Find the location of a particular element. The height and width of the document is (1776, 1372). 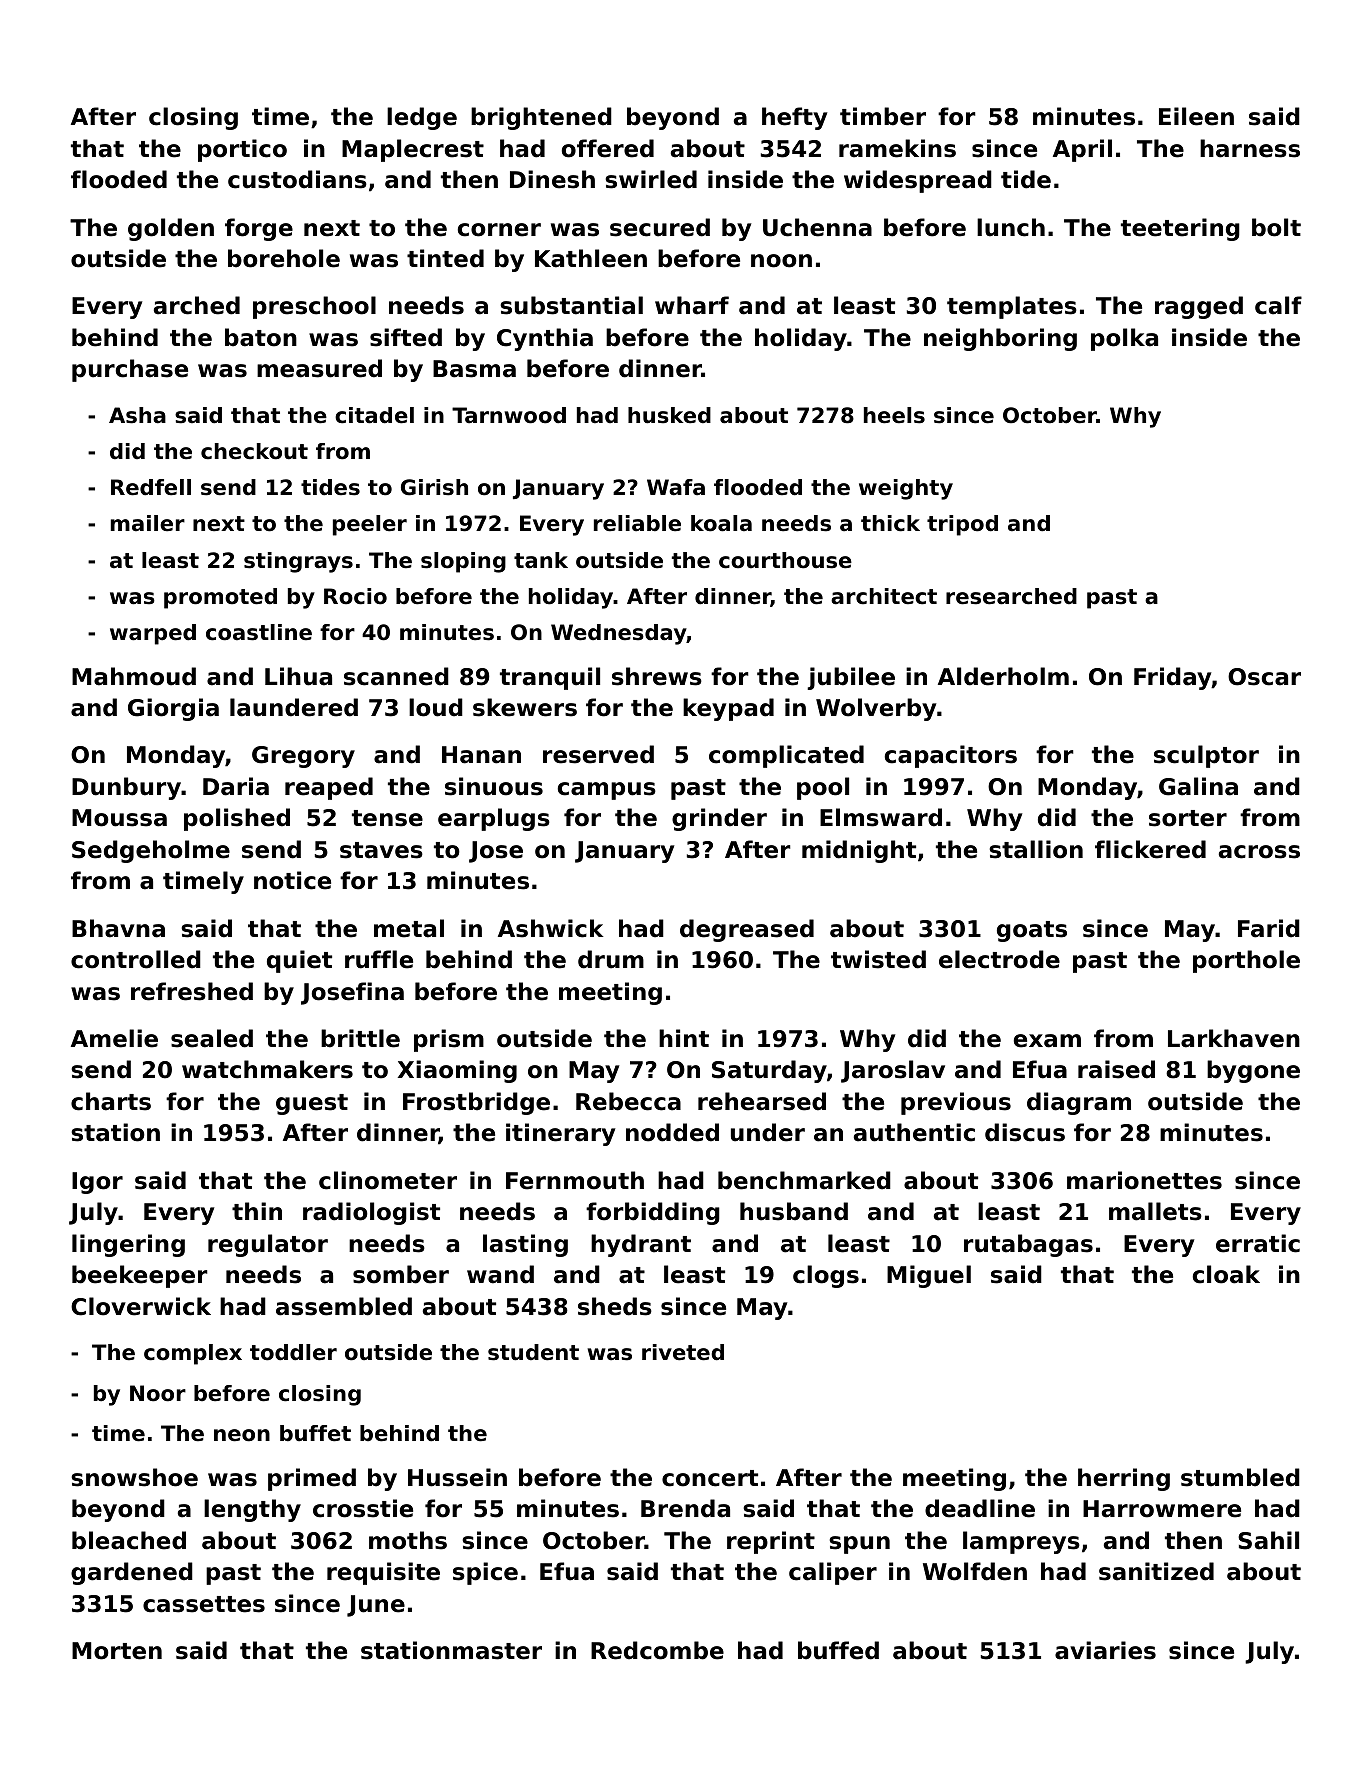

Wafa is located at coordinates (676, 487).
